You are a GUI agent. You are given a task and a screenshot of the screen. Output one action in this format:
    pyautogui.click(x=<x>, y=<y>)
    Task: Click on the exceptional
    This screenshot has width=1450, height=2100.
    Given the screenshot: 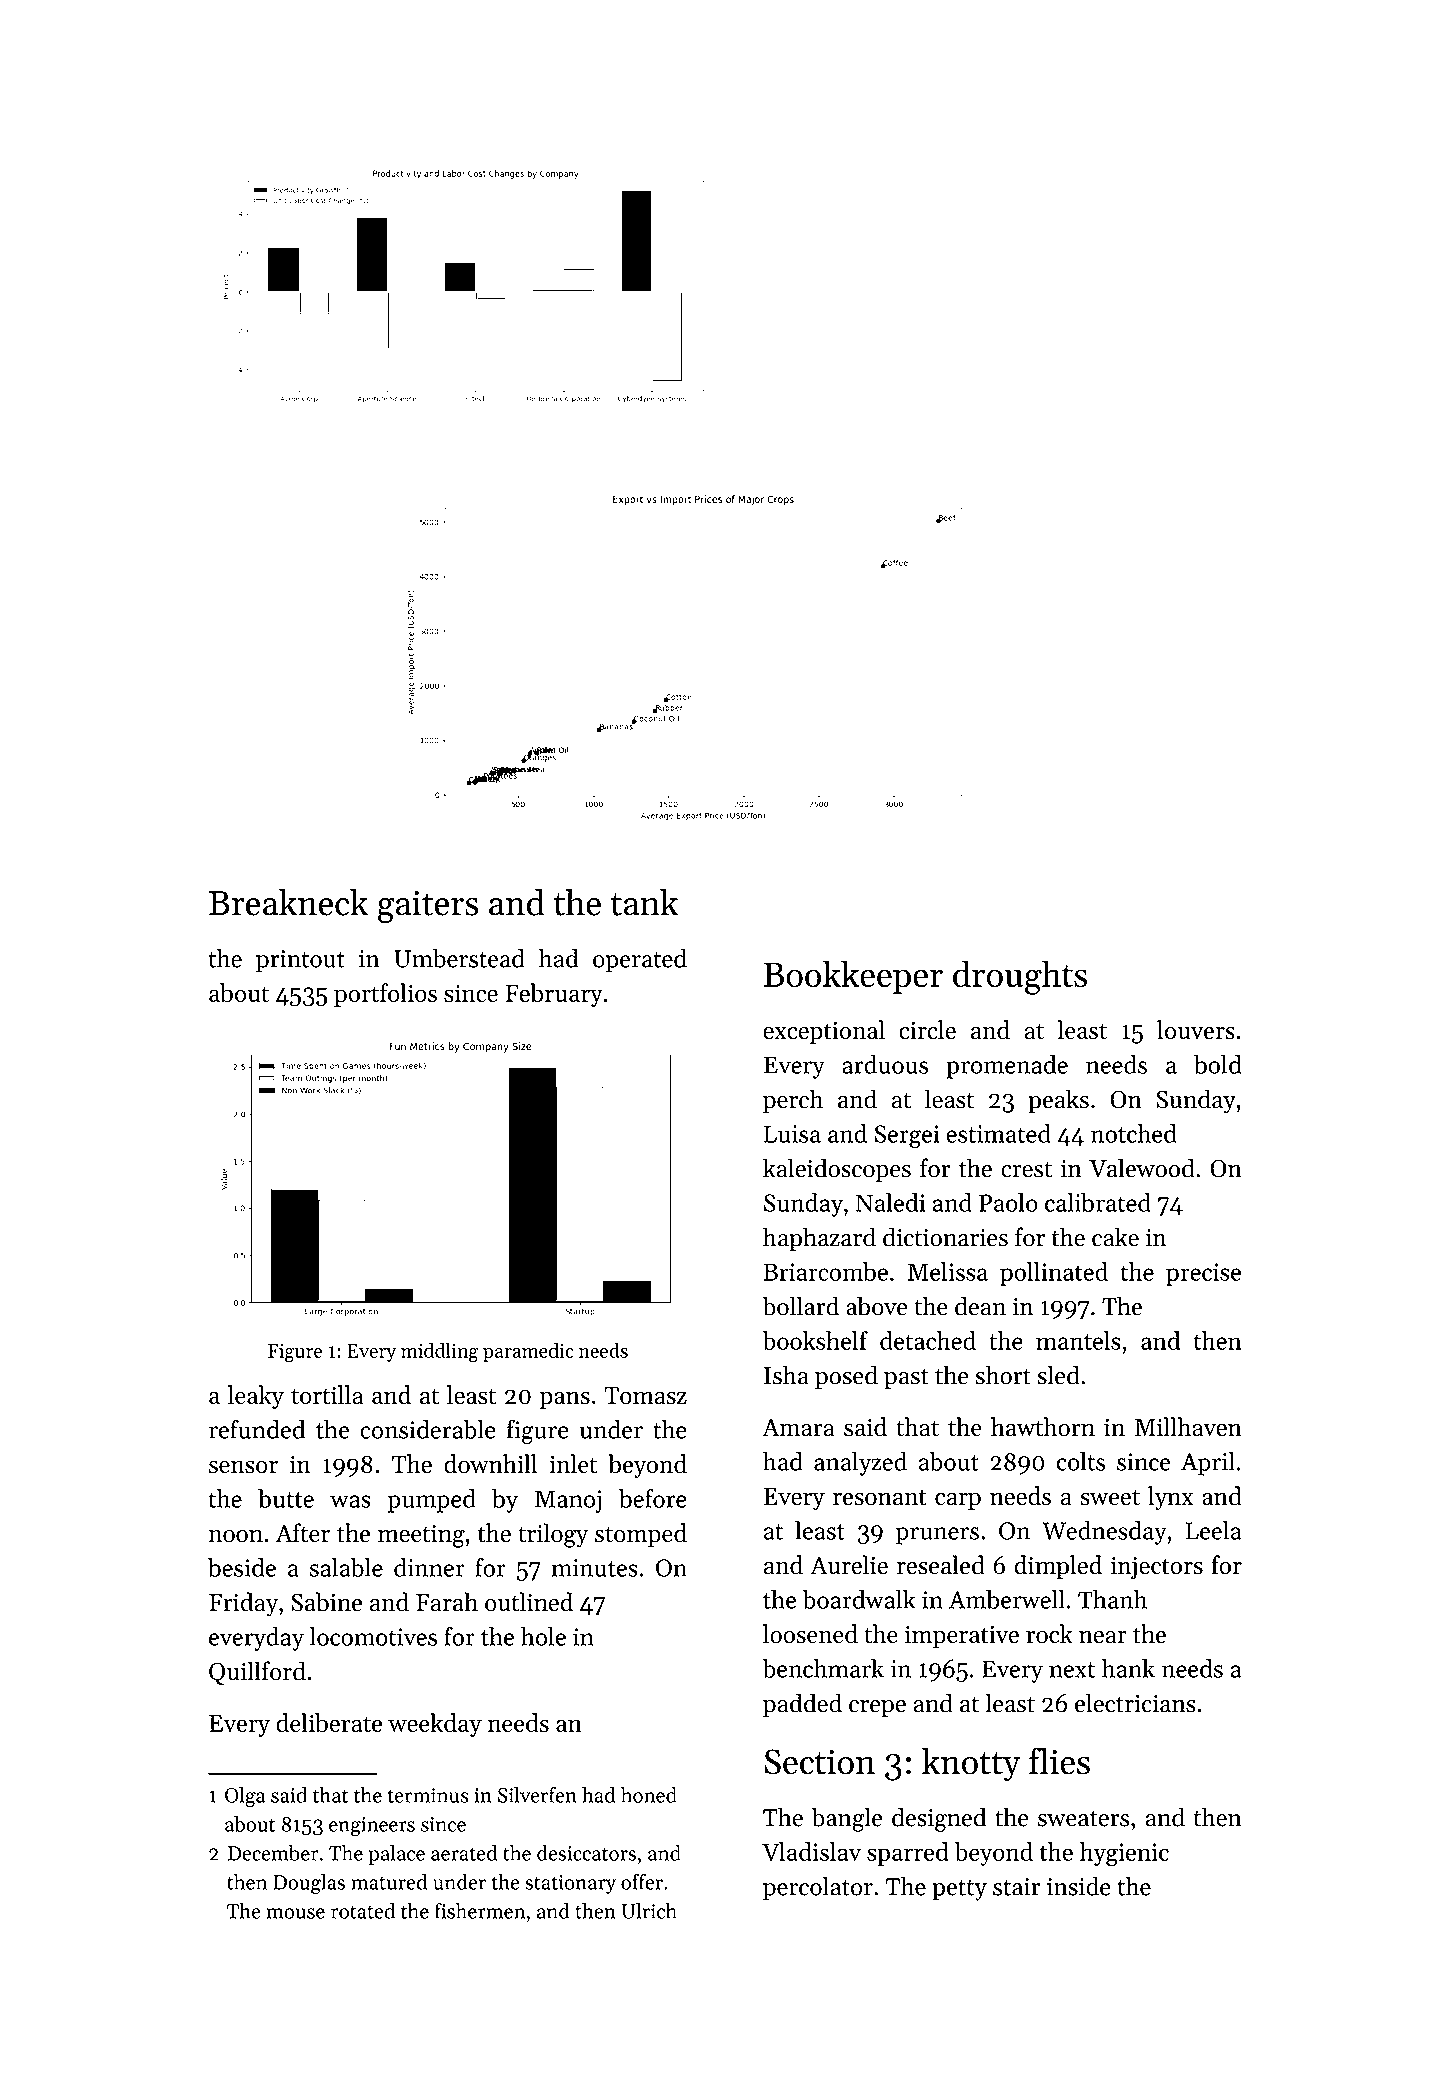 What is the action you would take?
    pyautogui.click(x=824, y=1032)
